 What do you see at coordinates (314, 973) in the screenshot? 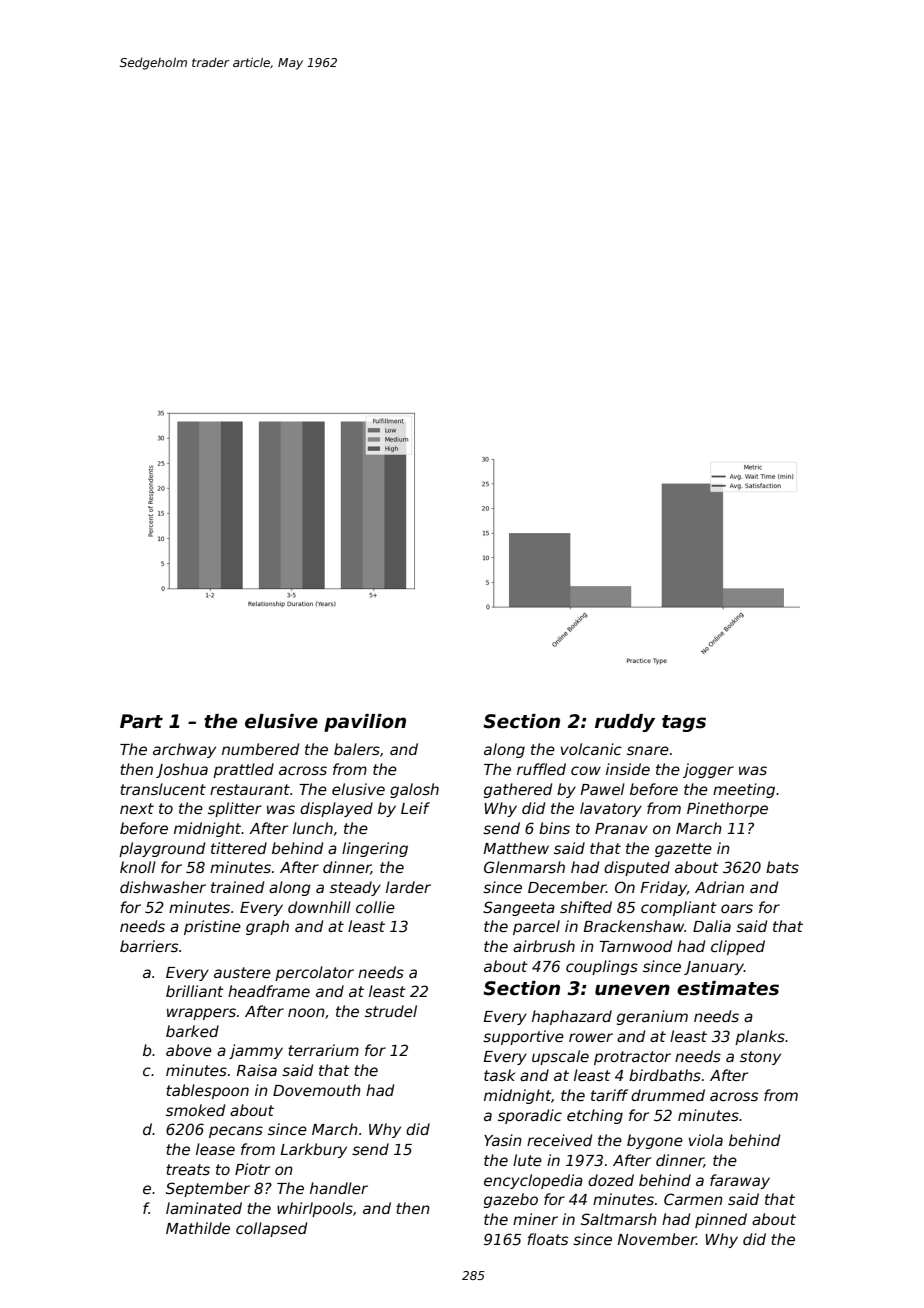
I see `percolator` at bounding box center [314, 973].
